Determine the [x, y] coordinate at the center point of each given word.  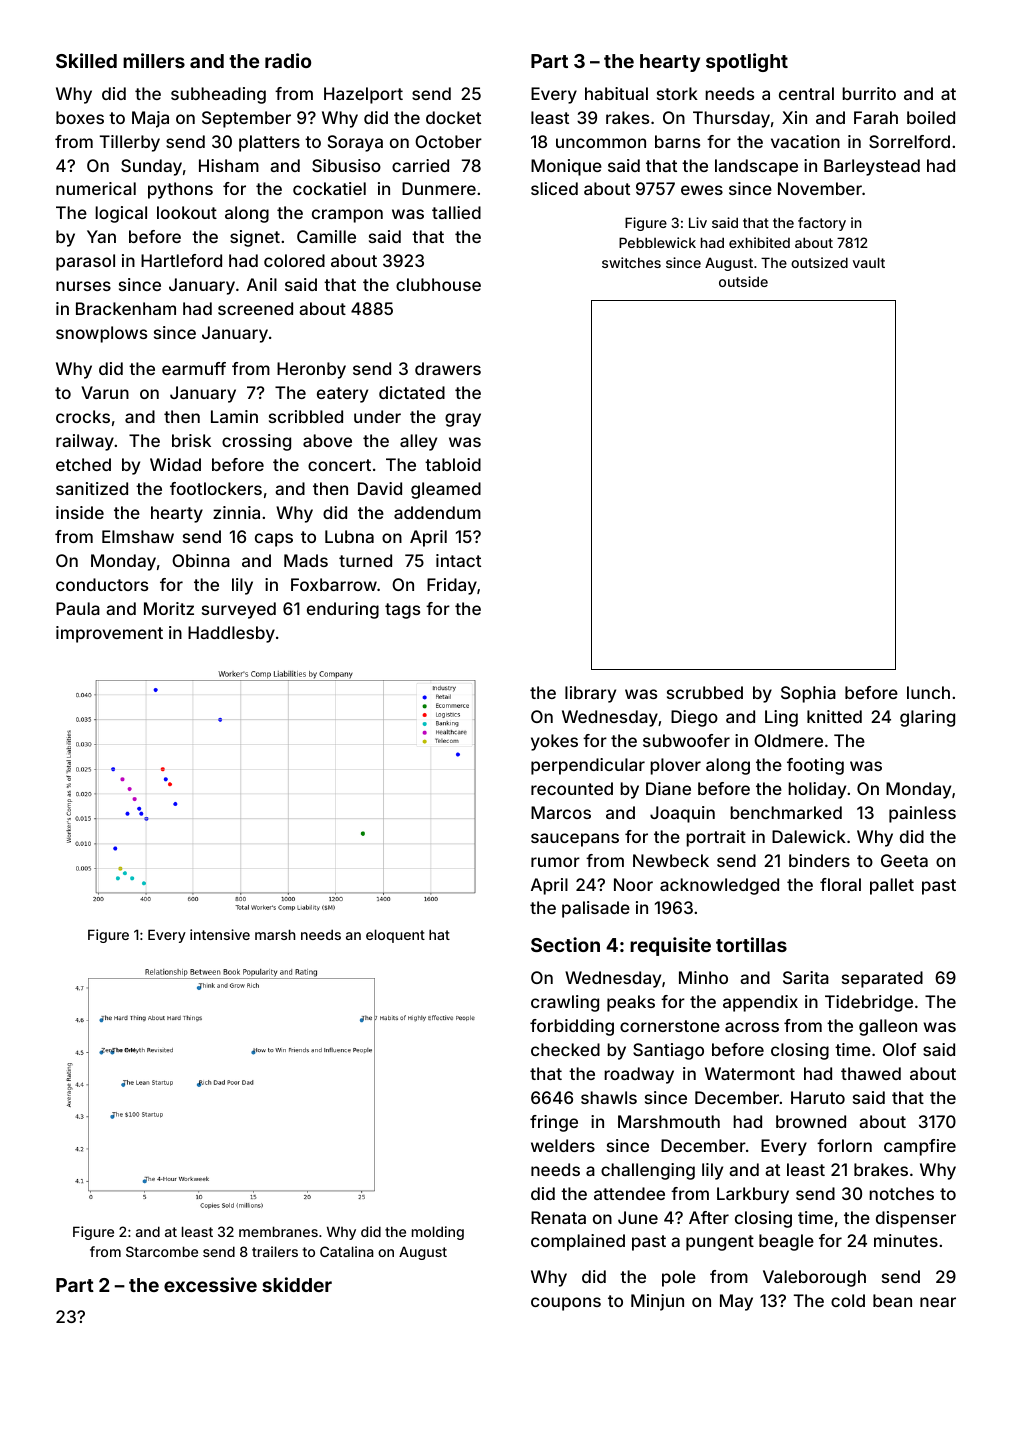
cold [848, 1300]
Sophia [808, 694]
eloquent [395, 936]
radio [288, 60]
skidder [297, 1284]
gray [463, 420]
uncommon [601, 143]
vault [869, 262]
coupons [566, 1304]
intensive [220, 934]
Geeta [904, 860]
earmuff [194, 368]
